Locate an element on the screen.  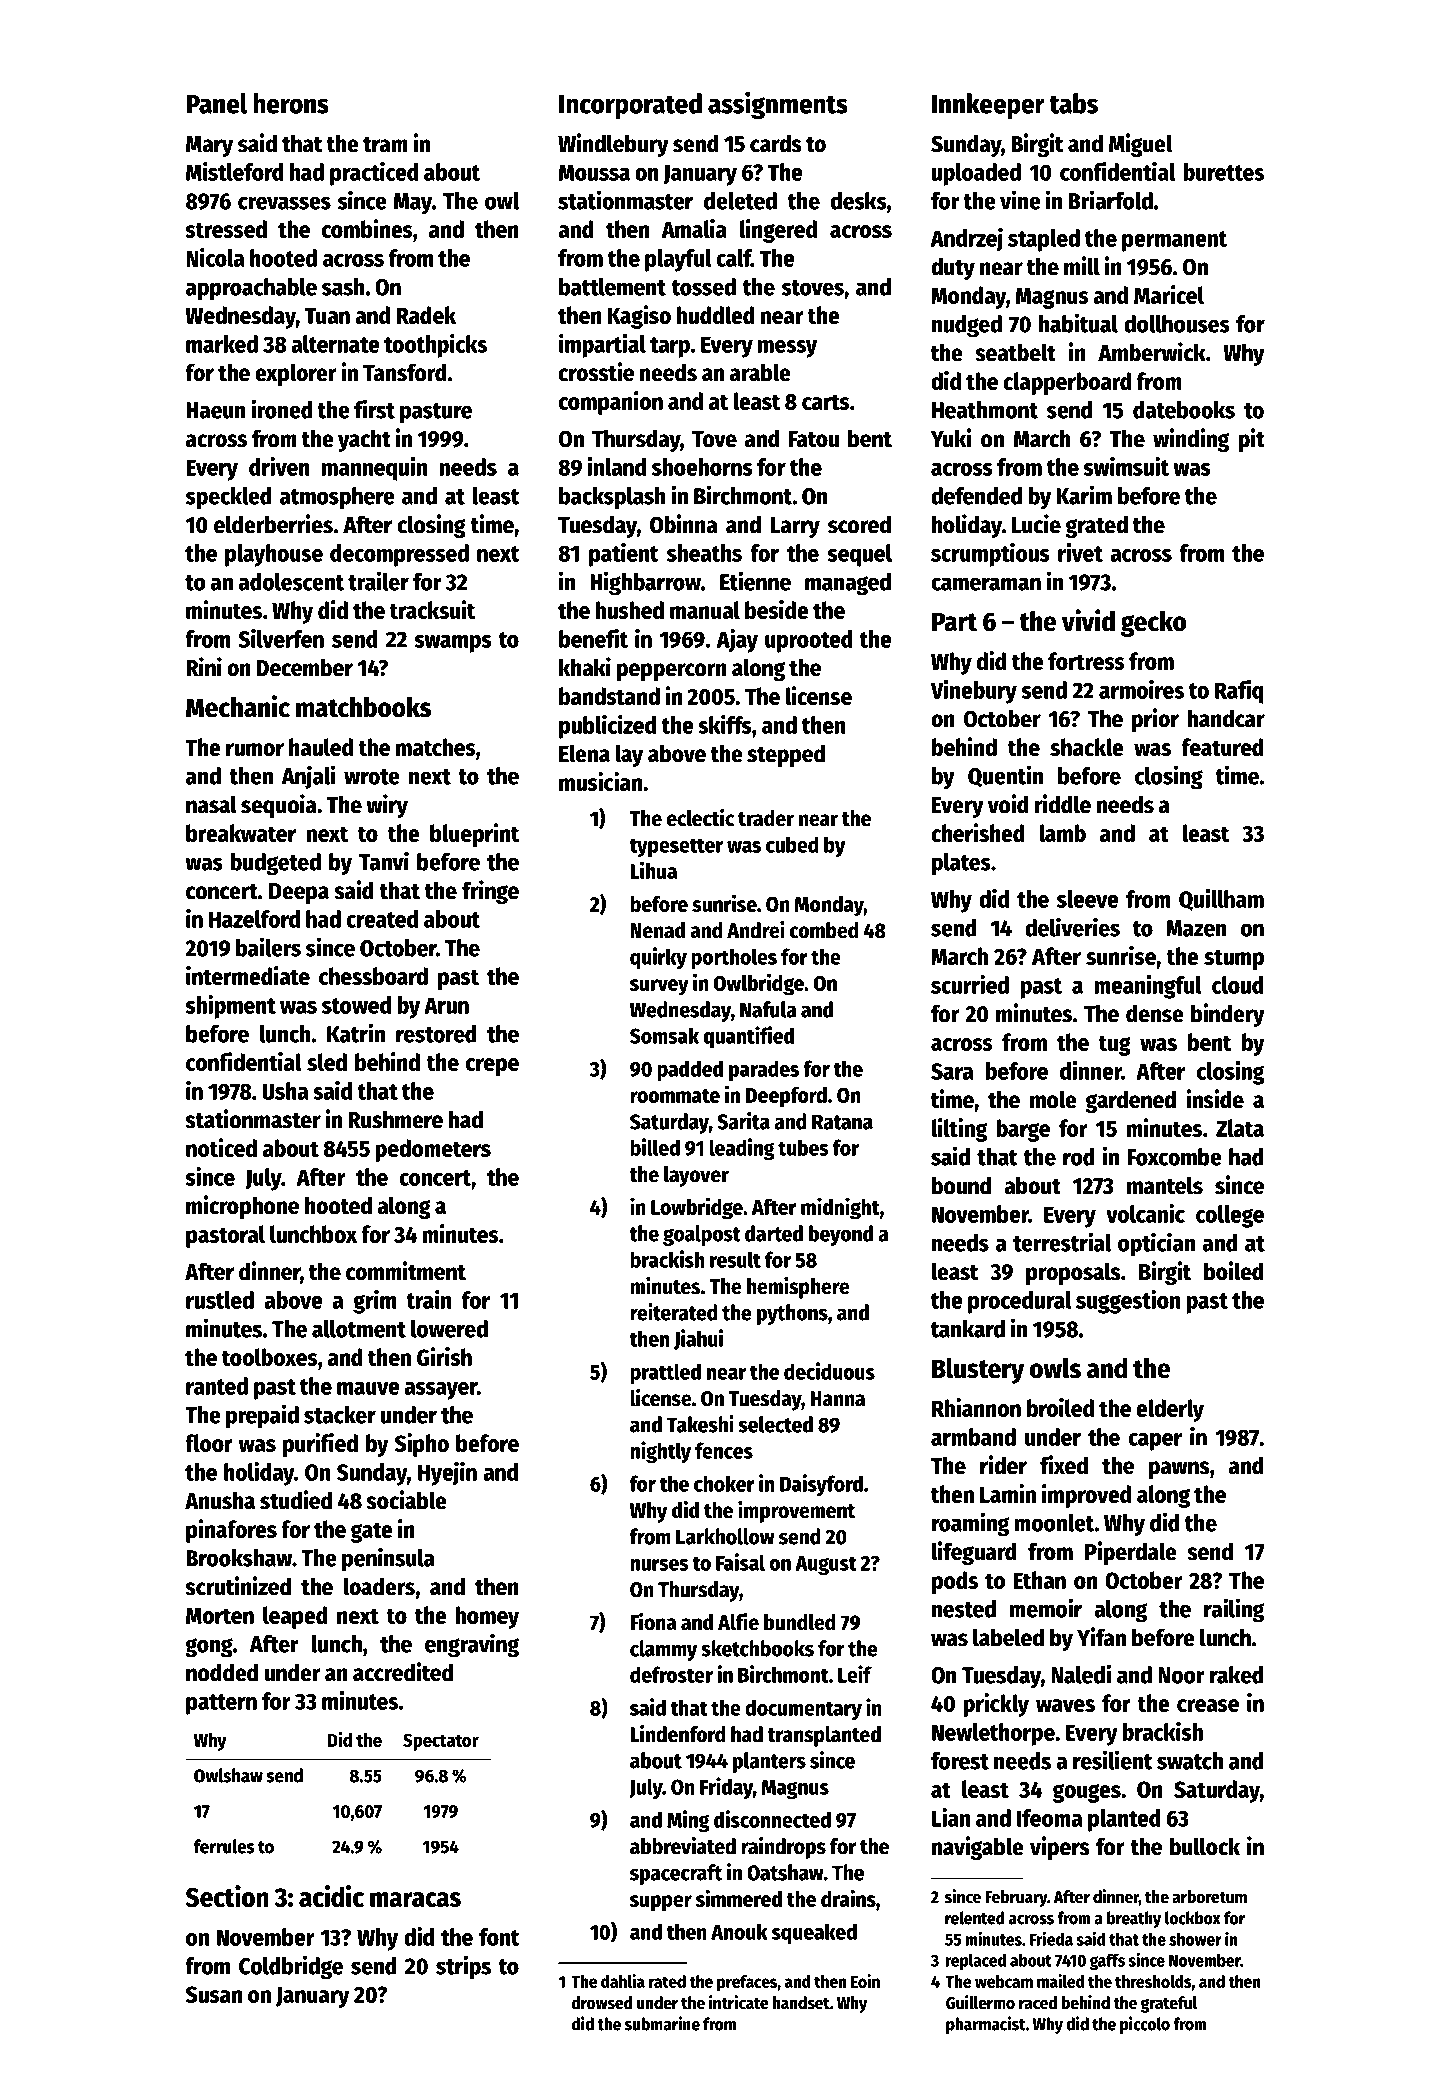
microphone is located at coordinates (242, 1207).
